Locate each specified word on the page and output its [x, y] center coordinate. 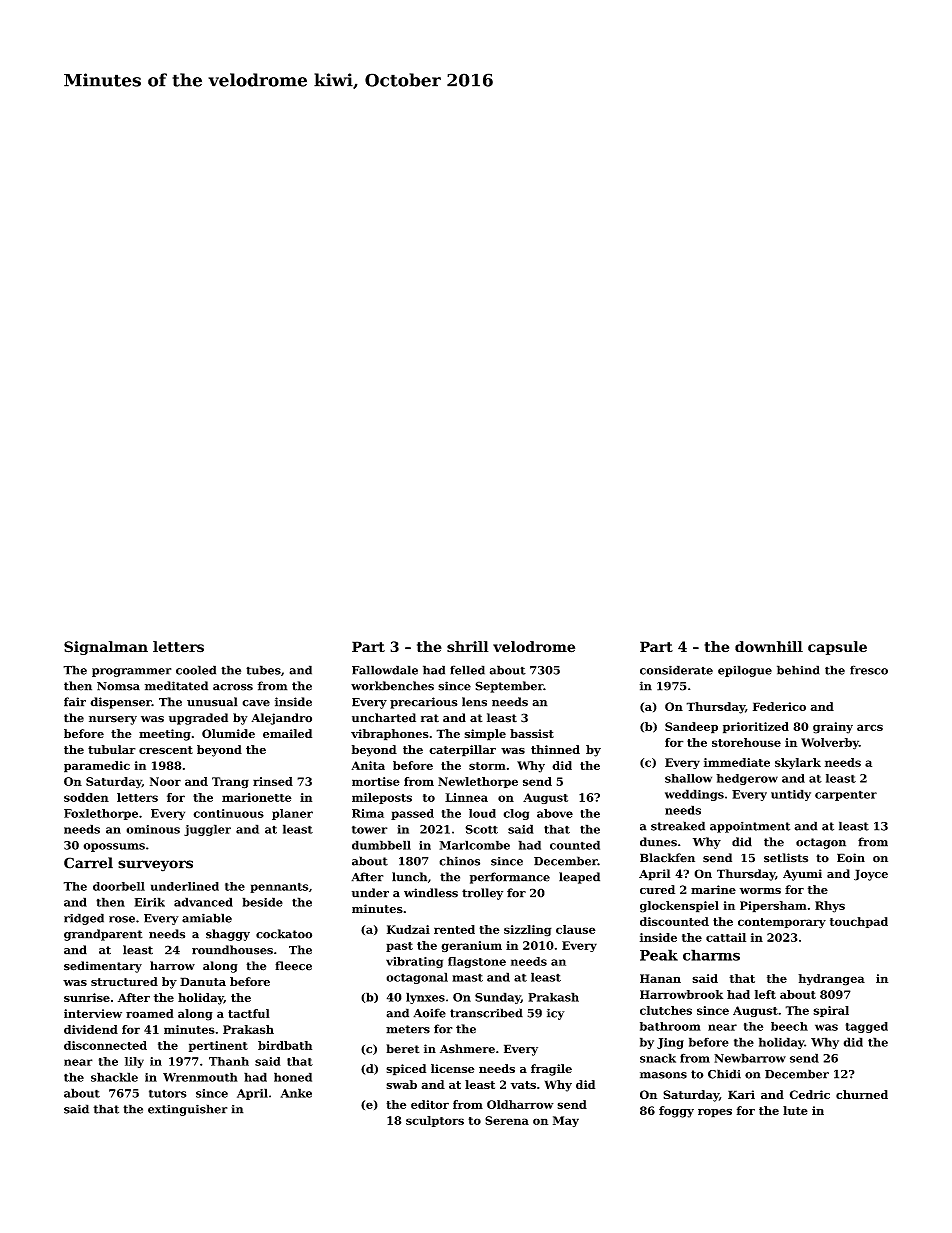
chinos [459, 861]
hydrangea [831, 980]
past [399, 947]
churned [862, 1094]
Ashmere [467, 1049]
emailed [287, 733]
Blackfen [667, 858]
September [509, 687]
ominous [153, 829]
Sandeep [691, 728]
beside [262, 902]
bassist [532, 733]
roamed [150, 1013]
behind [798, 670]
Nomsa [118, 686]
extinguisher [188, 1110]
